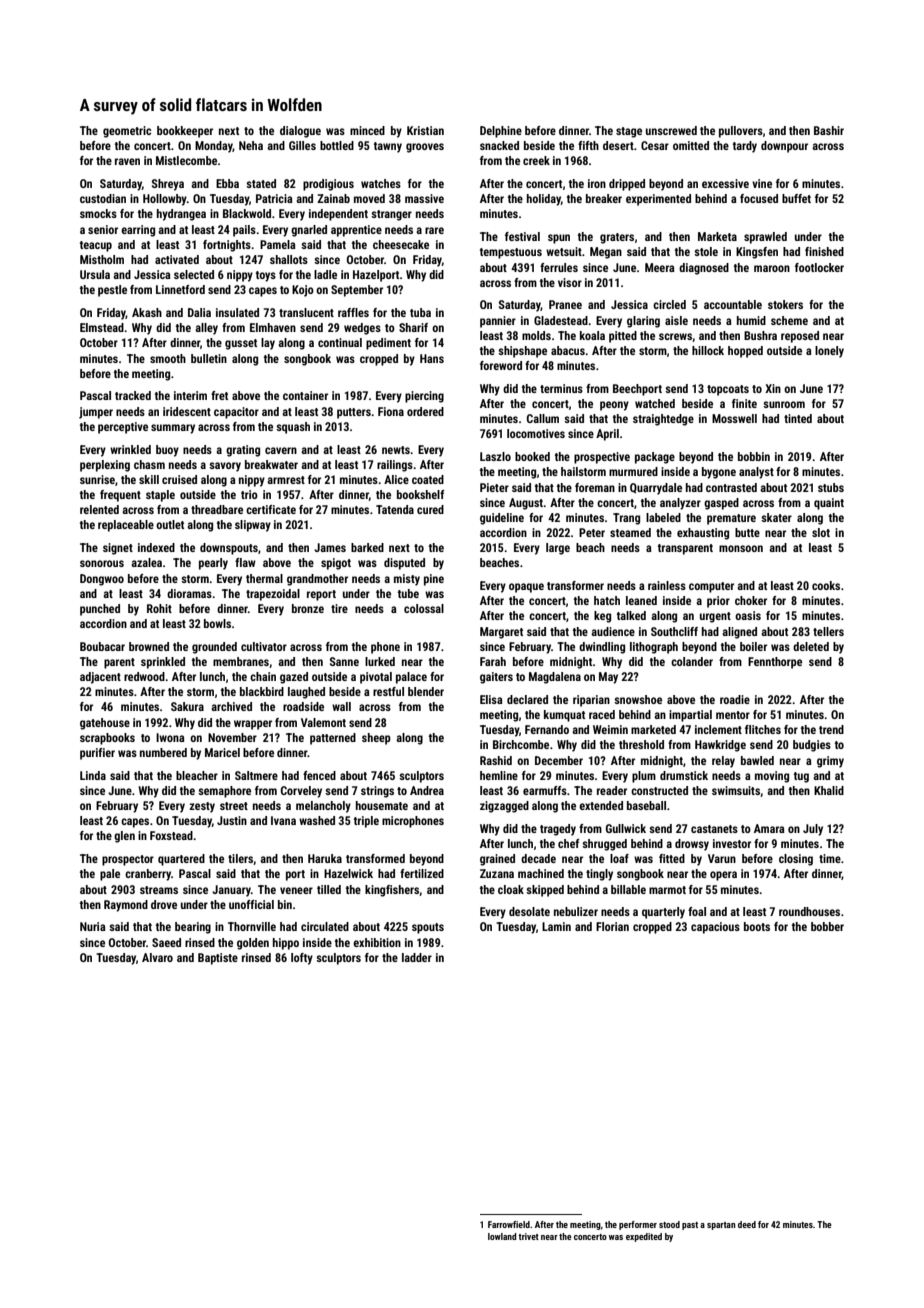 The height and width of the page is (1308, 924). Describe the element at coordinates (772, 268) in the page. I see `maroon` at that location.
